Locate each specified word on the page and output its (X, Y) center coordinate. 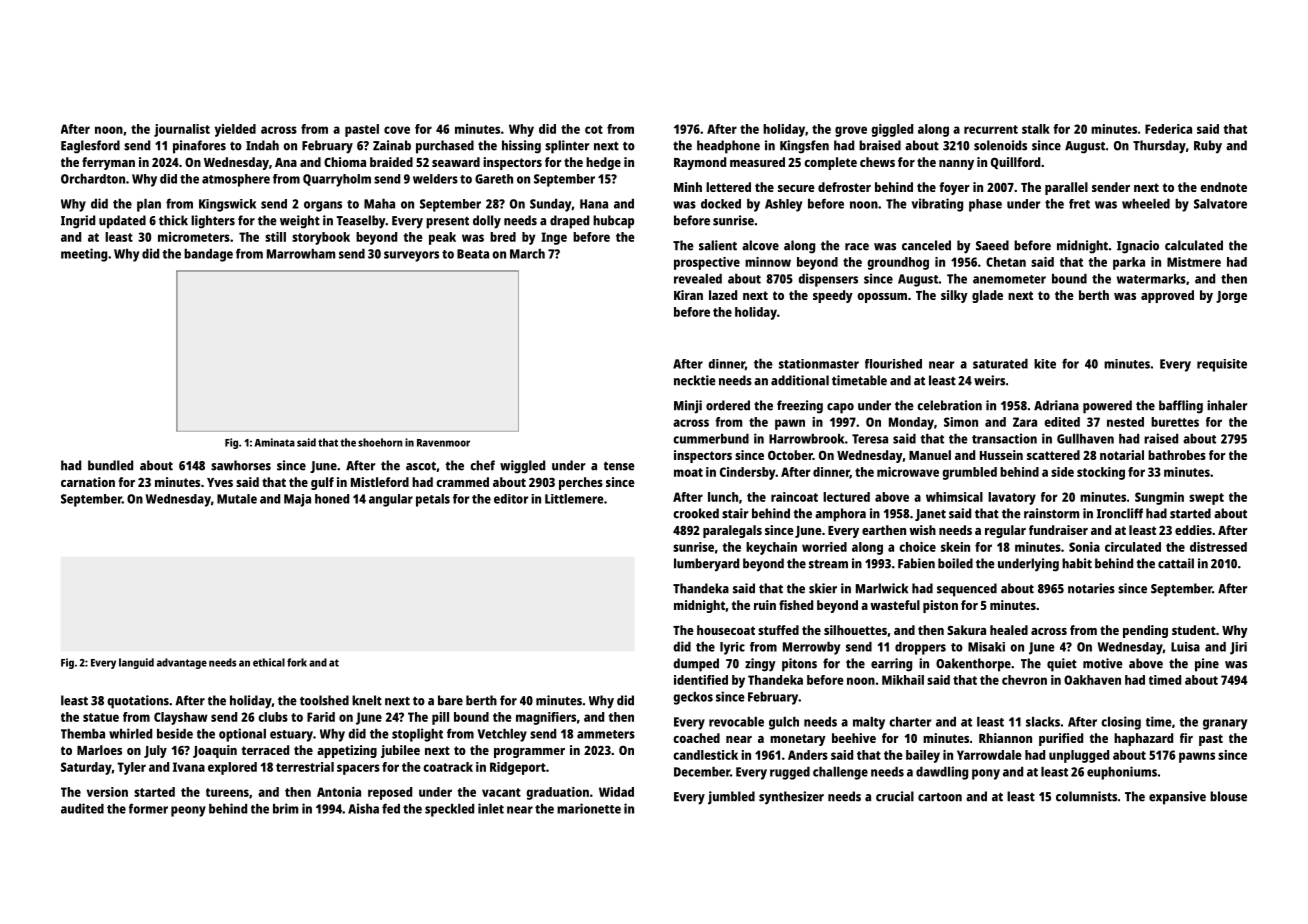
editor (511, 499)
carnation (88, 482)
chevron (1024, 680)
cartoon (940, 797)
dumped (696, 665)
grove (851, 131)
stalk (1036, 129)
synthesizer (791, 798)
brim (285, 808)
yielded (235, 130)
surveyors (411, 256)
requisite (1222, 365)
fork (297, 662)
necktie (695, 380)
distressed (1218, 547)
